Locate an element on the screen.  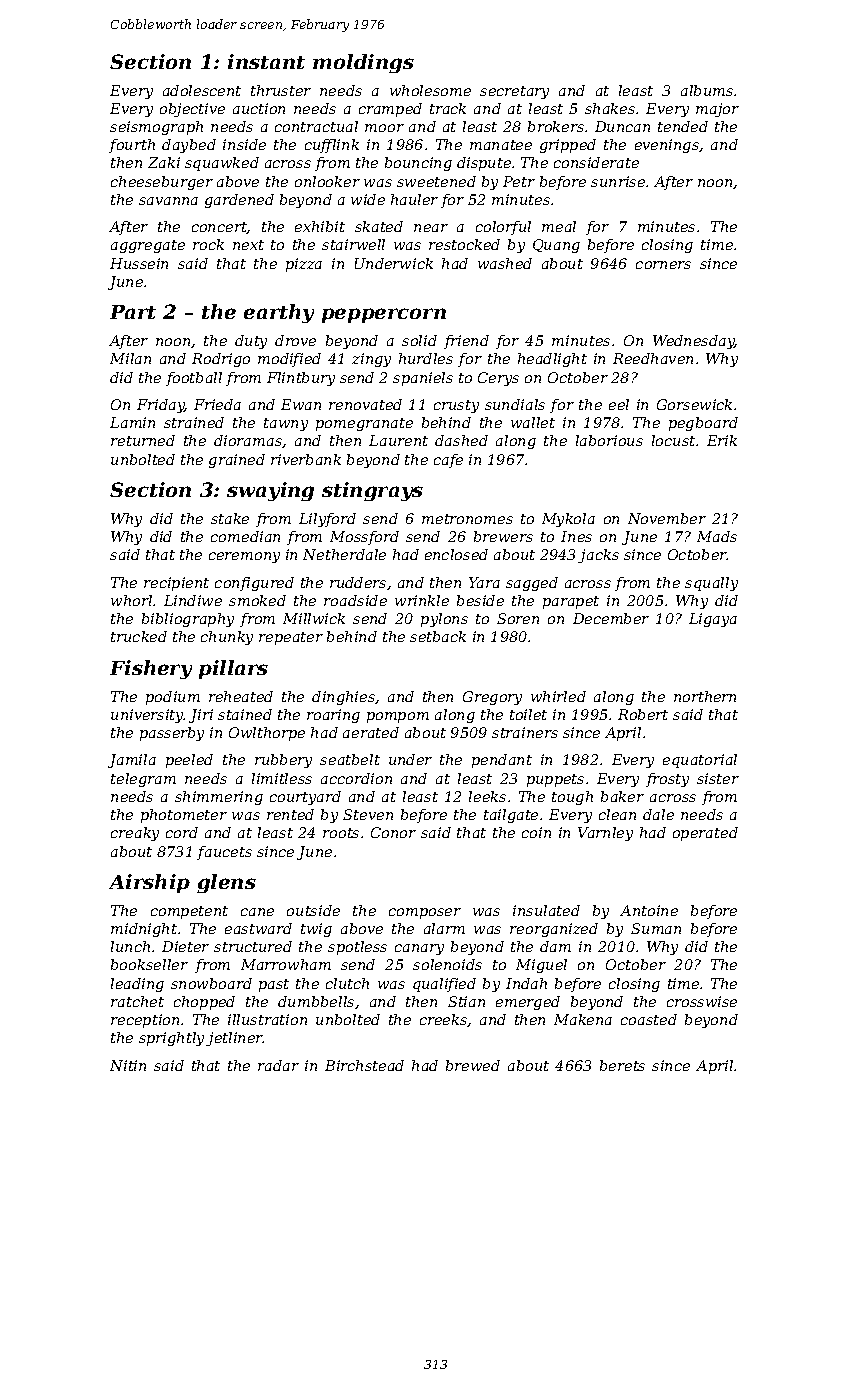
returned is located at coordinates (143, 440).
